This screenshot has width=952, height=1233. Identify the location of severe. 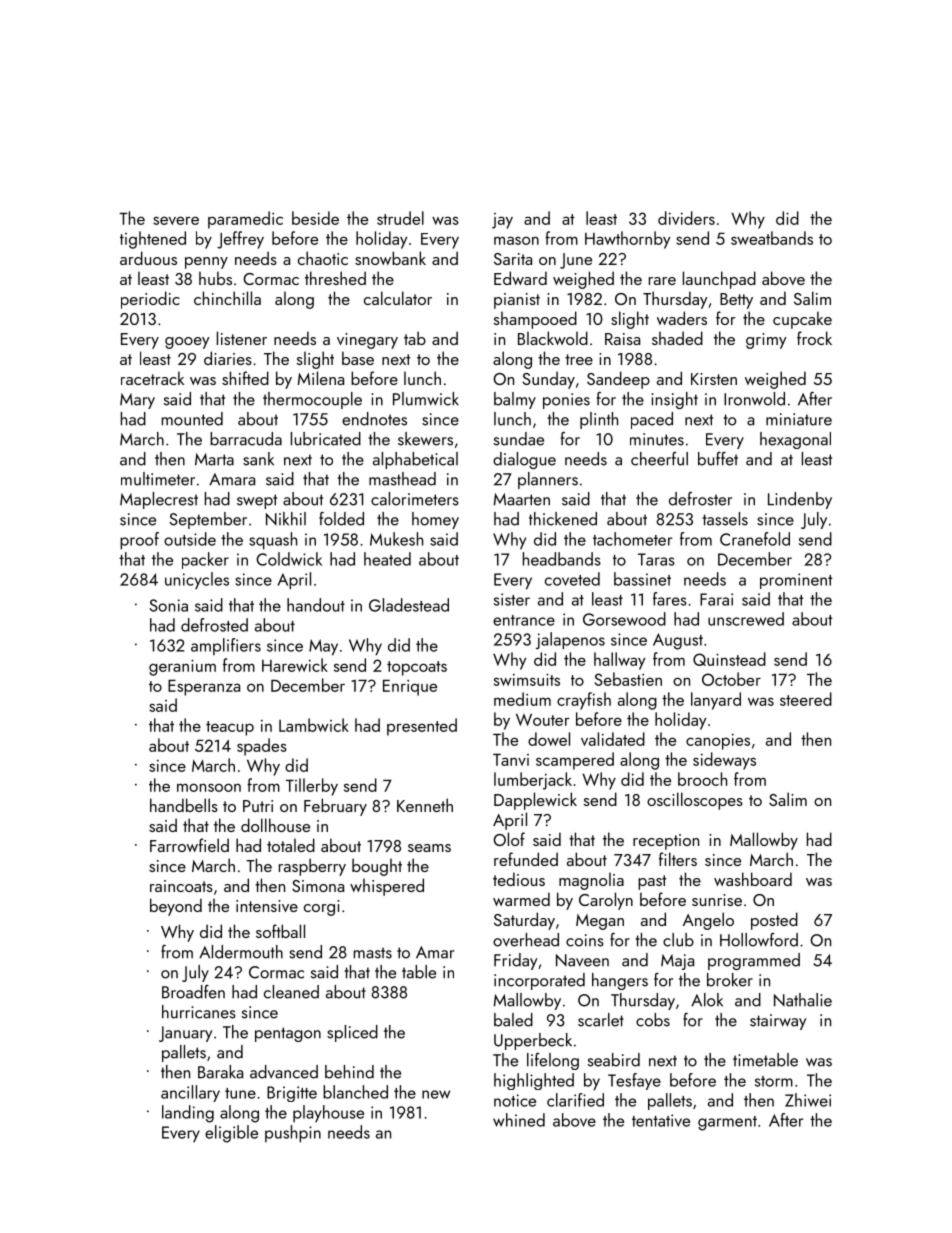
(176, 220).
